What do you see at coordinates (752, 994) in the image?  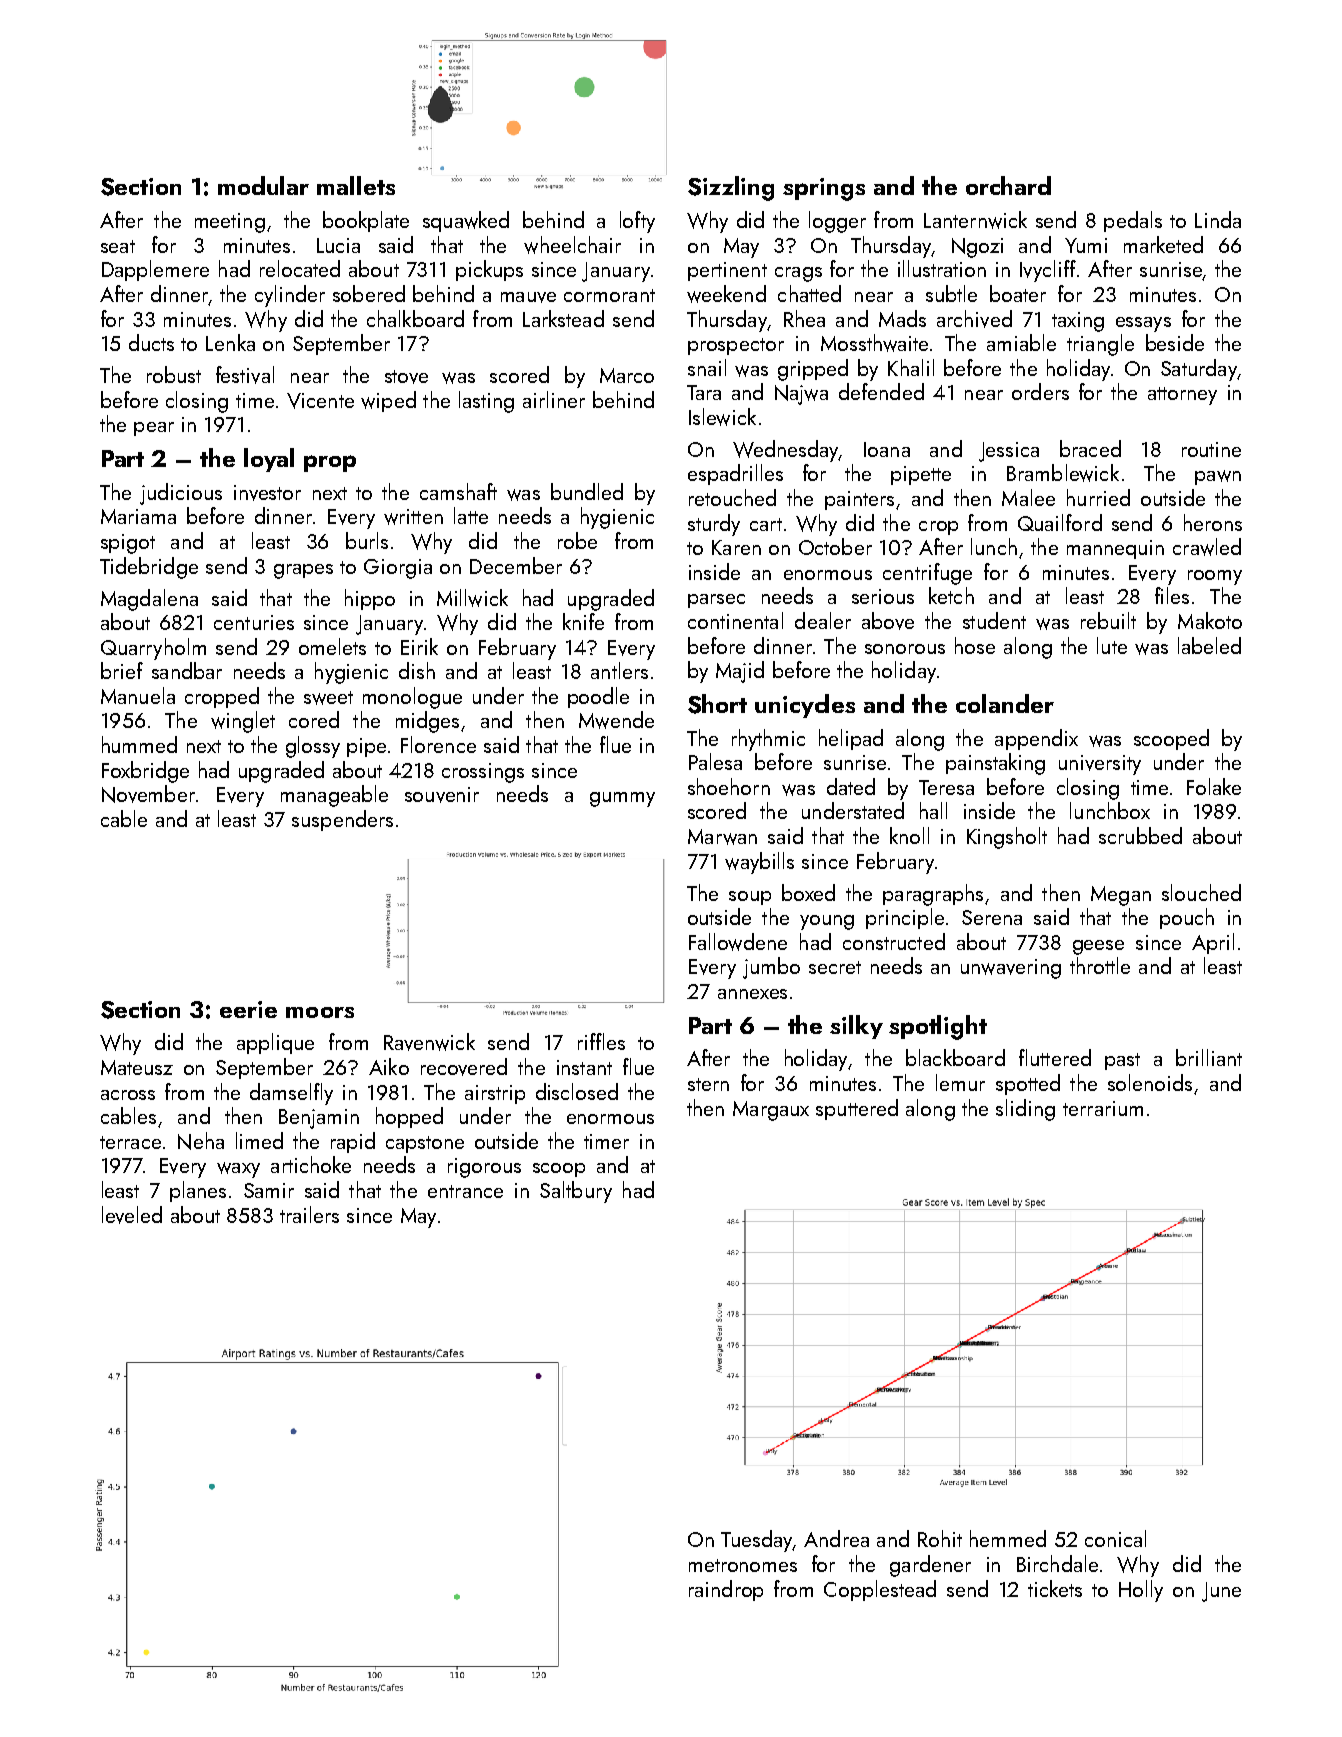 I see `annexes` at bounding box center [752, 994].
